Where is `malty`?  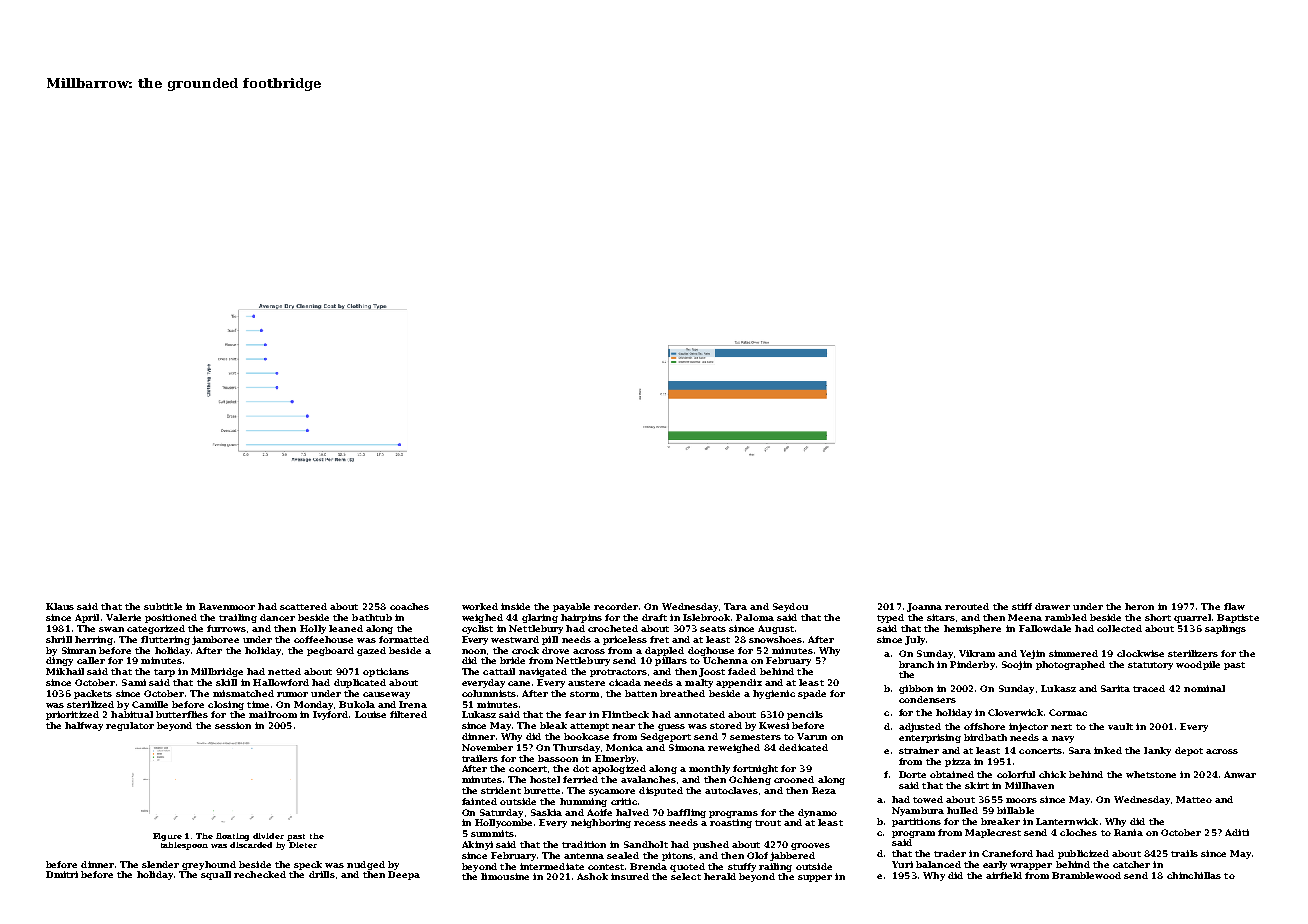
malty is located at coordinates (699, 683).
